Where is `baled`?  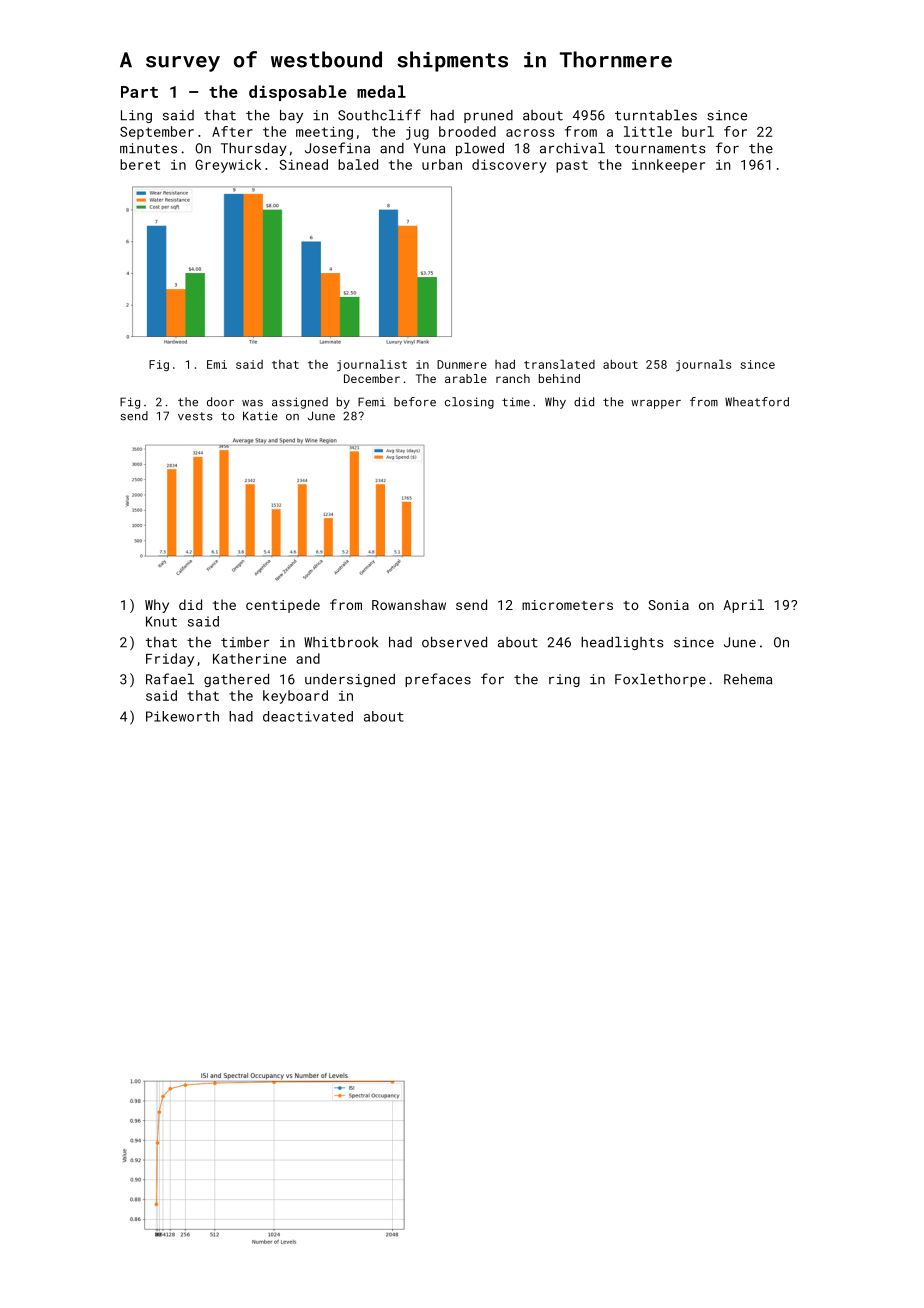 baled is located at coordinates (358, 164).
